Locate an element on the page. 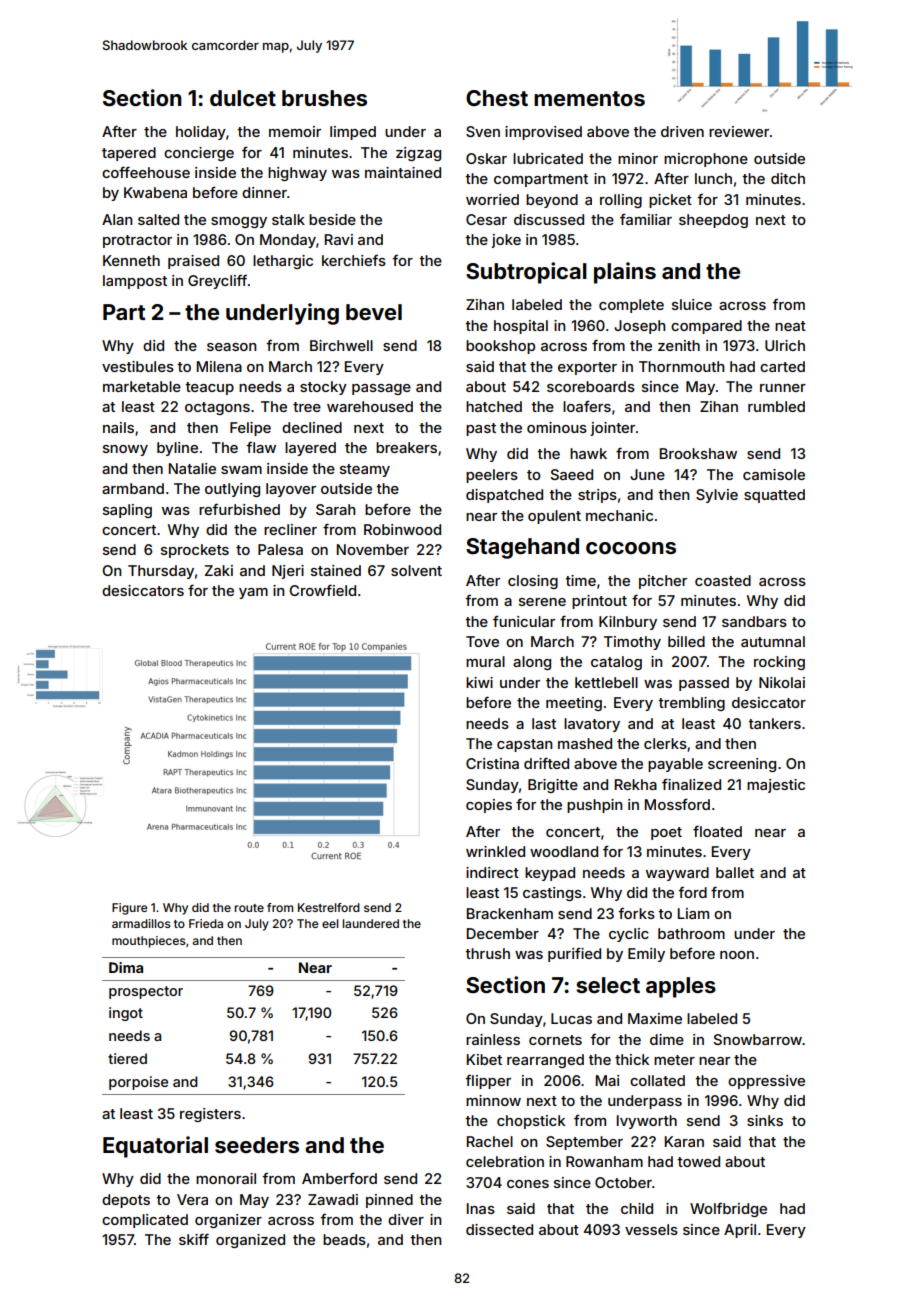 Image resolution: width=908 pixels, height=1316 pixels. Zaki is located at coordinates (219, 570).
